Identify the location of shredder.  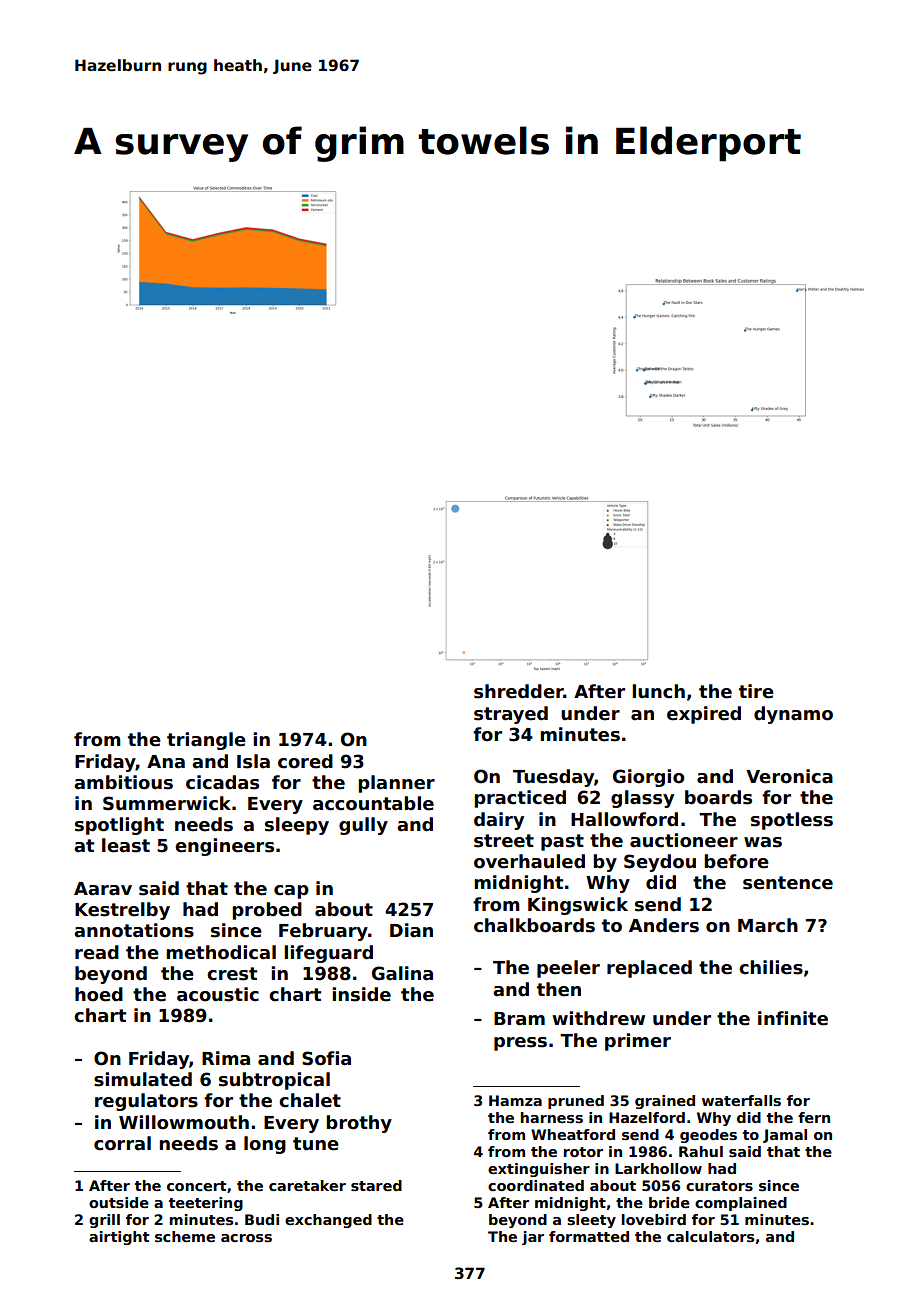
(519, 691).
